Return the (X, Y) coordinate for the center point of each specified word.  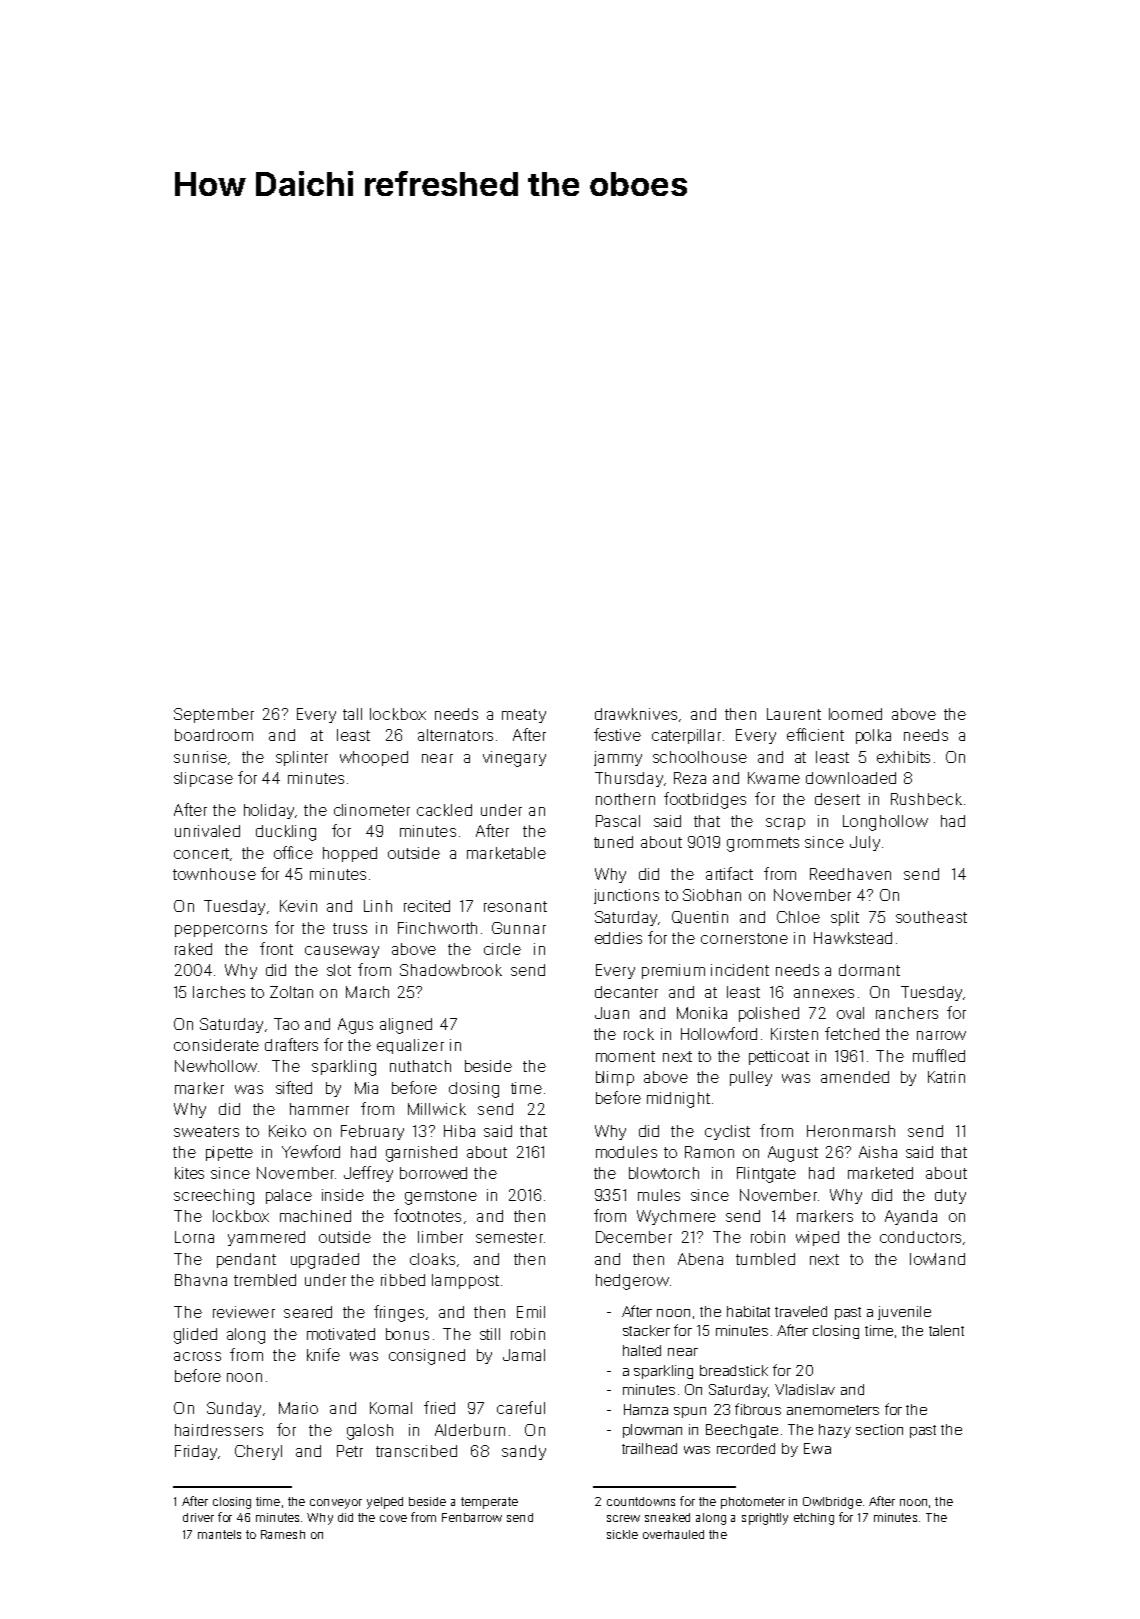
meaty (524, 716)
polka (873, 736)
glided (195, 1336)
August (793, 1154)
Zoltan (291, 992)
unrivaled (207, 831)
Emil (531, 1312)
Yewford (311, 1151)
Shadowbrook (451, 970)
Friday (196, 1452)
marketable (506, 853)
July (865, 843)
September (214, 715)
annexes (824, 993)
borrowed (433, 1173)
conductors (920, 1237)
